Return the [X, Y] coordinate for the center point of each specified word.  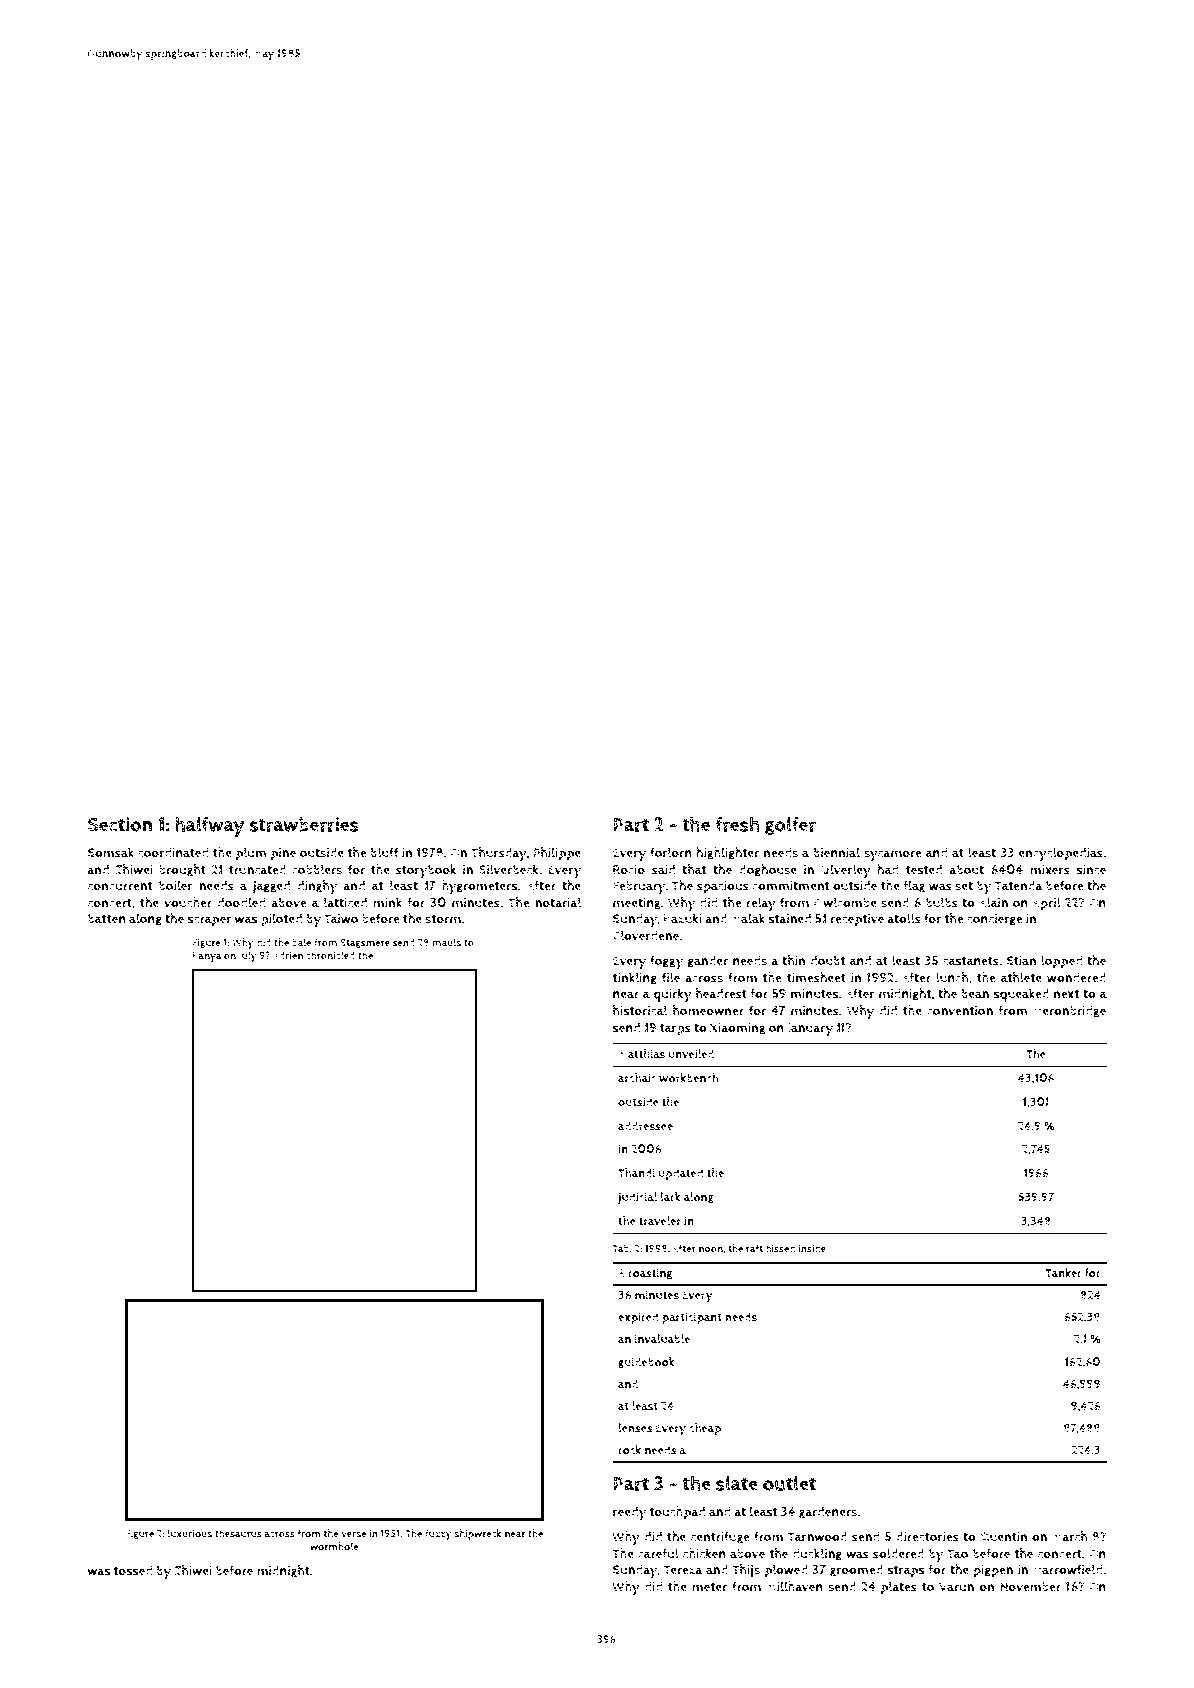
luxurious [189, 1533]
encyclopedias [1060, 854]
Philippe [557, 854]
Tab [620, 1248]
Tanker [1063, 1273]
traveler [660, 1221]
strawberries [304, 824]
